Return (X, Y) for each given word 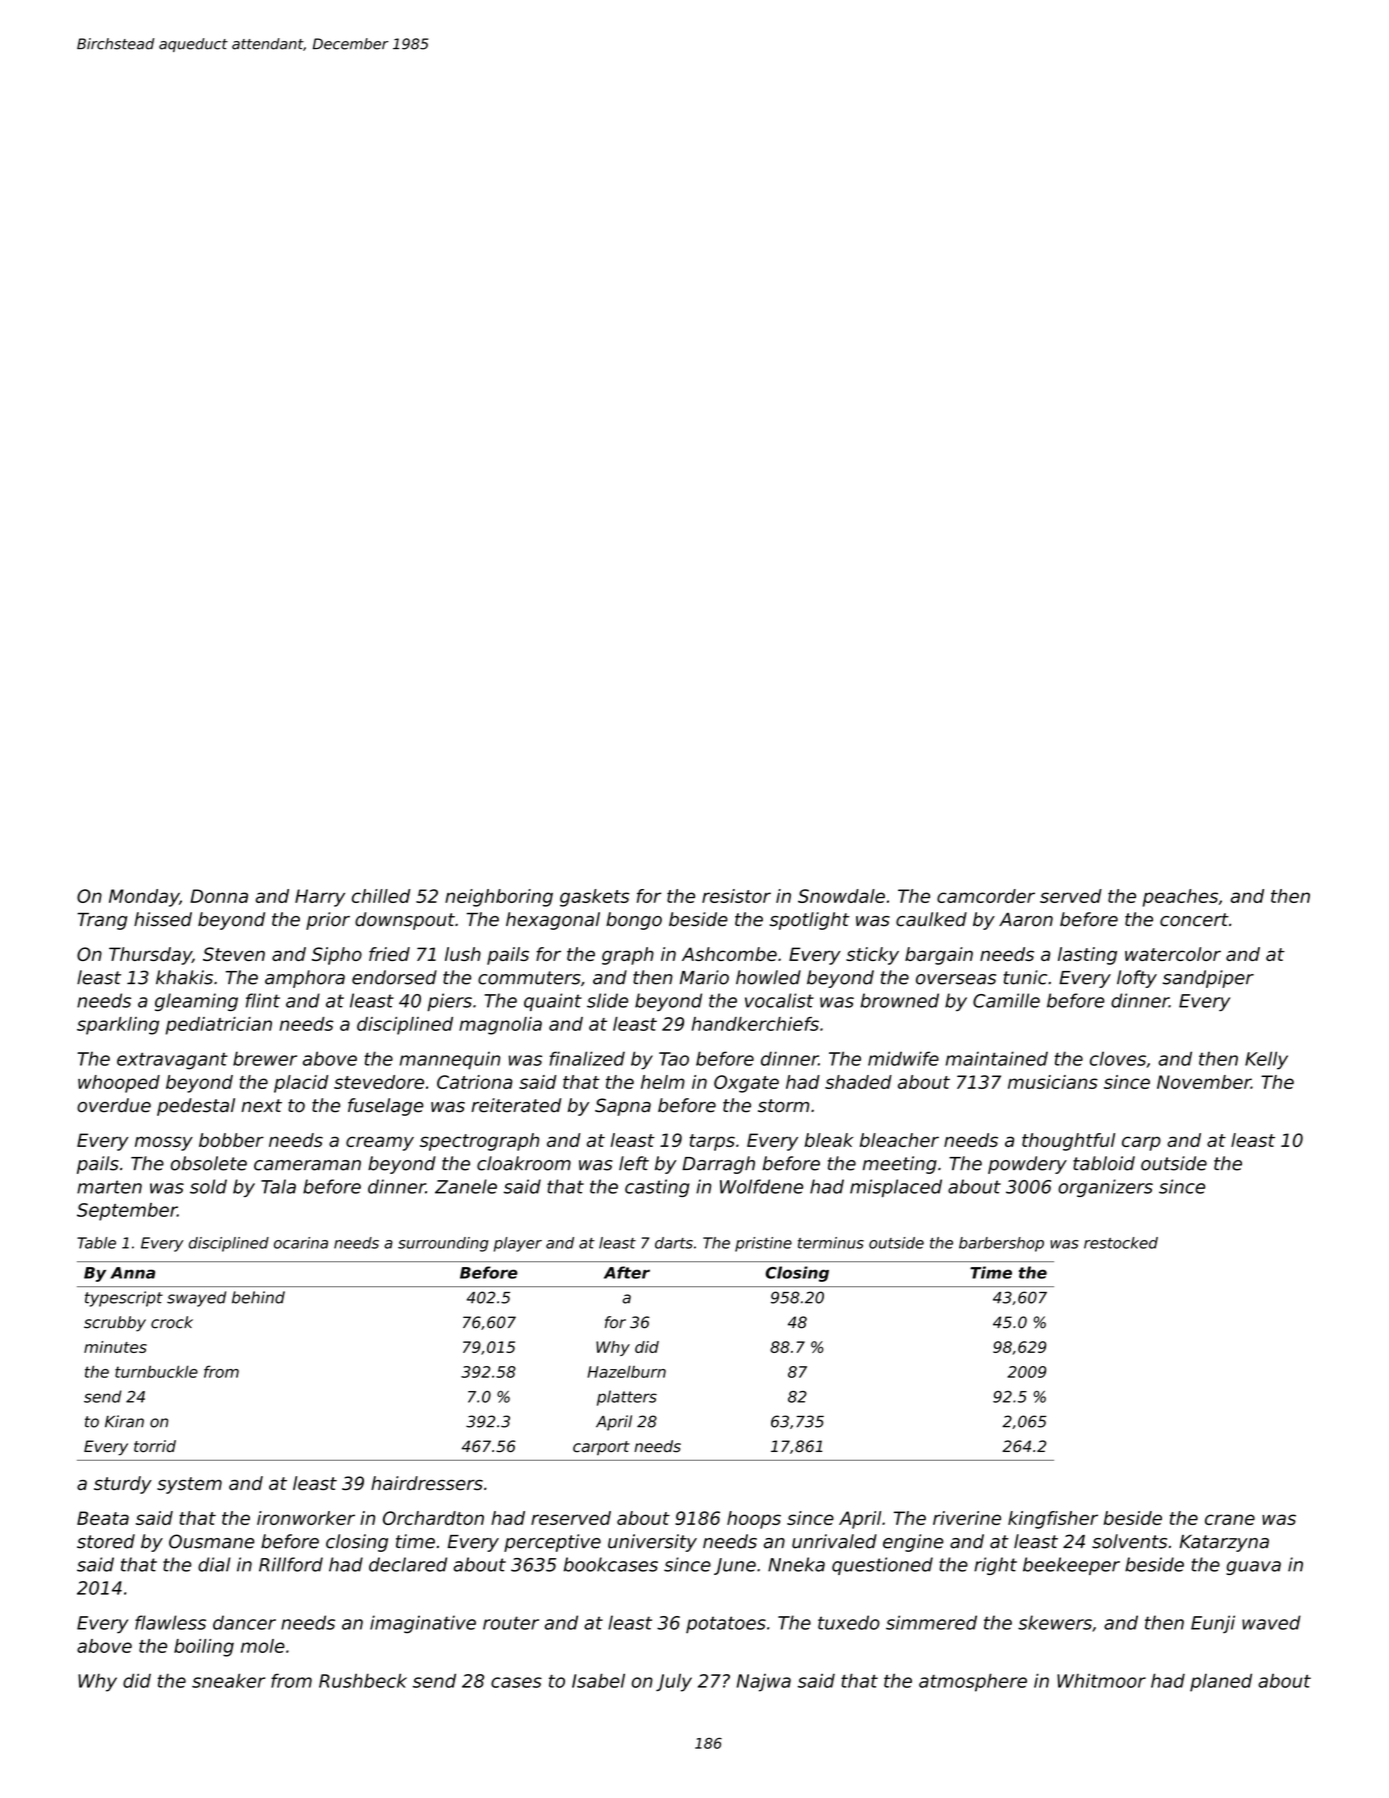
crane (1230, 1519)
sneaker (228, 1680)
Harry (320, 898)
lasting (1087, 956)
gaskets (594, 898)
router (511, 1623)
